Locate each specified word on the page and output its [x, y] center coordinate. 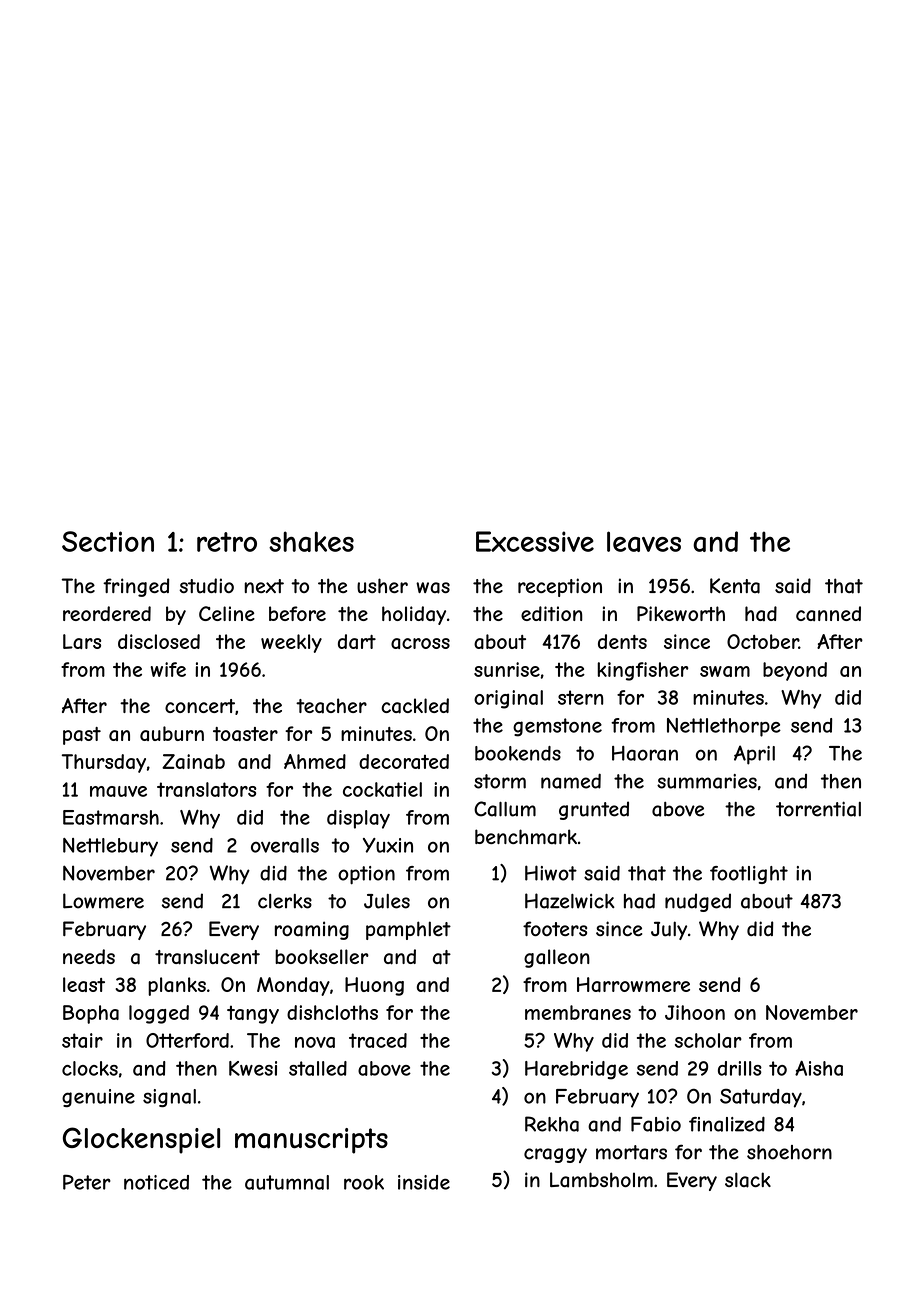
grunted [594, 810]
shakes [311, 541]
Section [108, 541]
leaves [644, 541]
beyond [795, 671]
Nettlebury [110, 847]
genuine [98, 1098]
